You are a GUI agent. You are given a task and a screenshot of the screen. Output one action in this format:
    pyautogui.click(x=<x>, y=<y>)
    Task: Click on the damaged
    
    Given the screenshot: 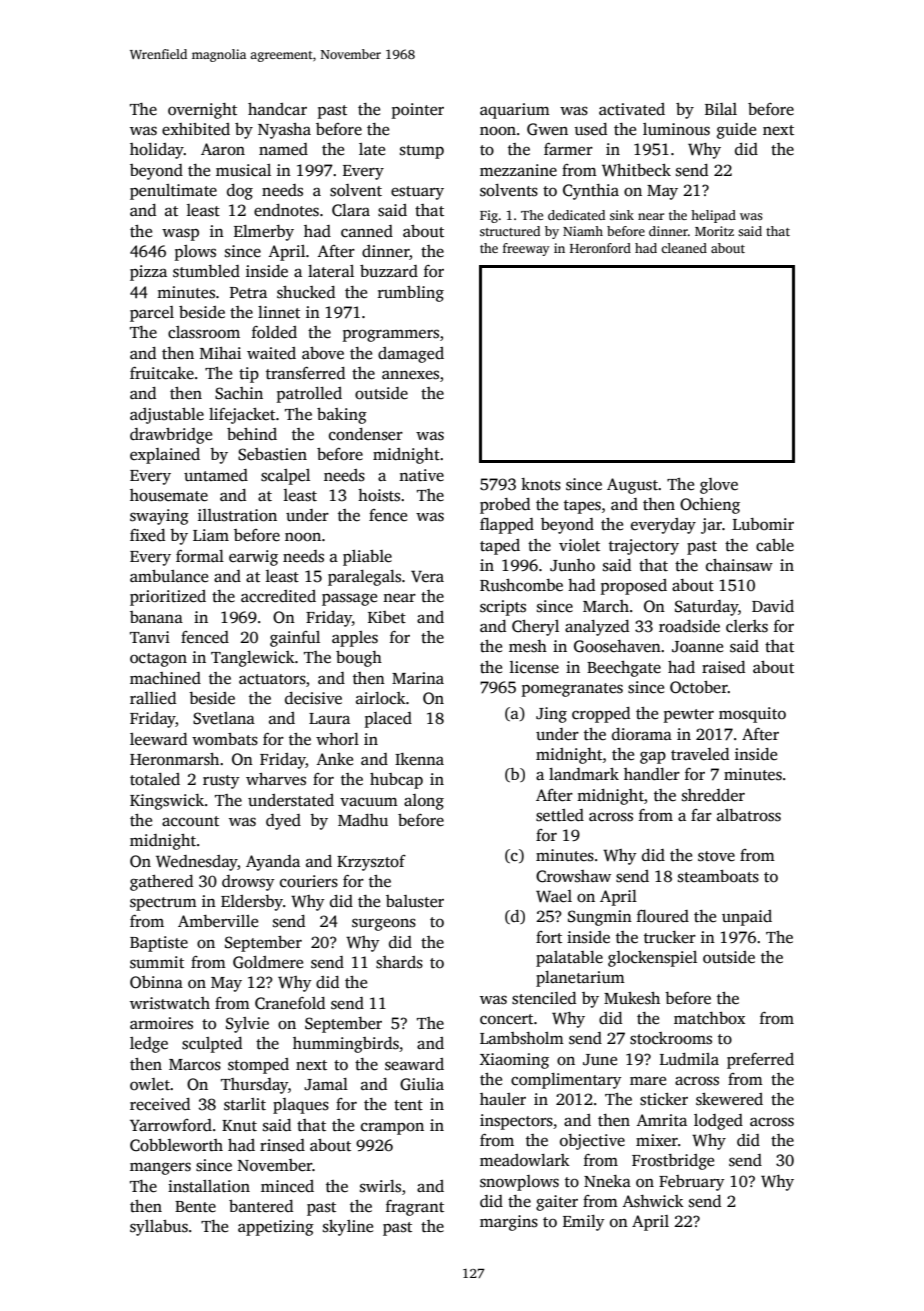 What is the action you would take?
    pyautogui.click(x=411, y=355)
